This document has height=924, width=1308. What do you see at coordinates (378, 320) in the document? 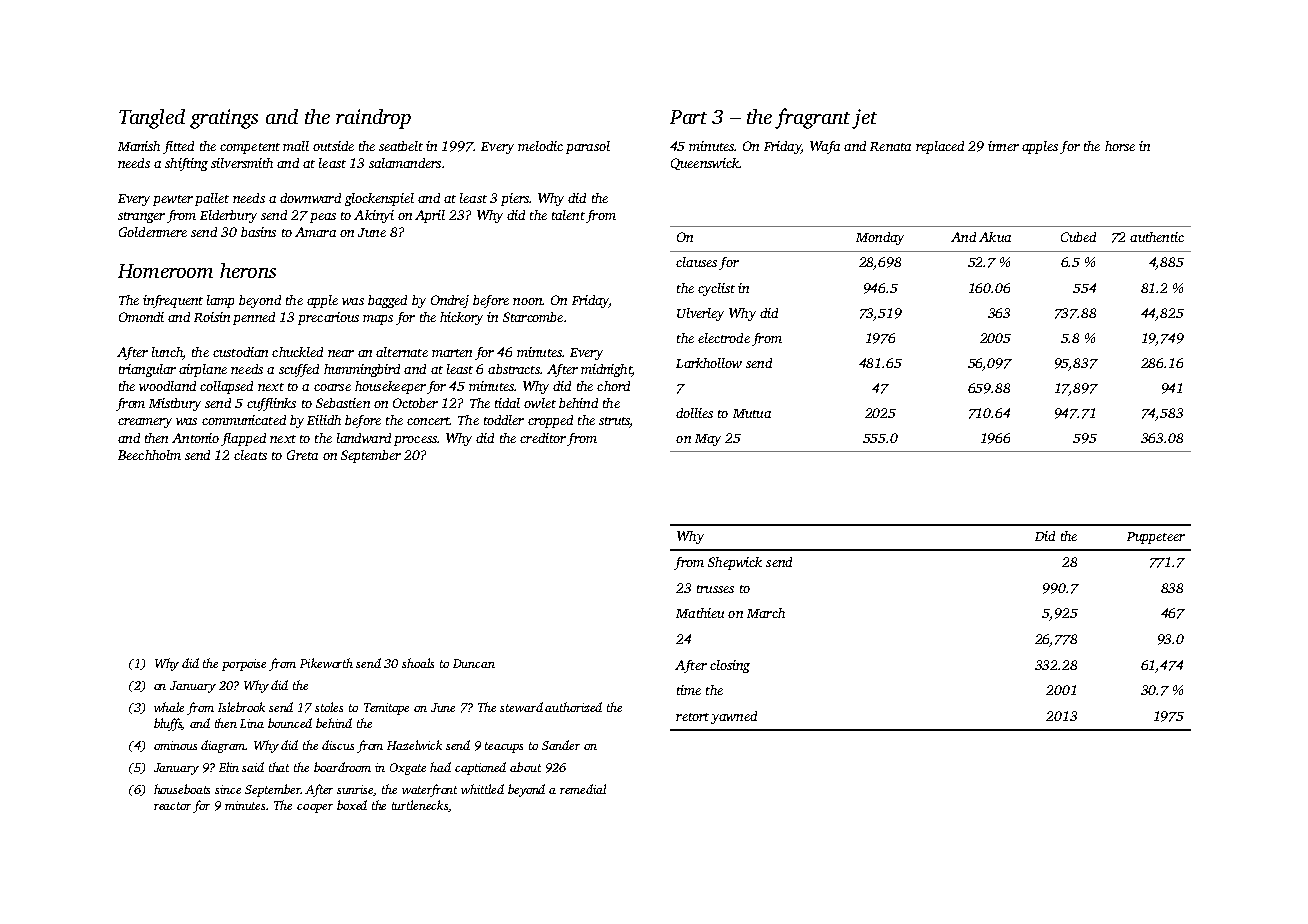
I see `maps` at bounding box center [378, 320].
